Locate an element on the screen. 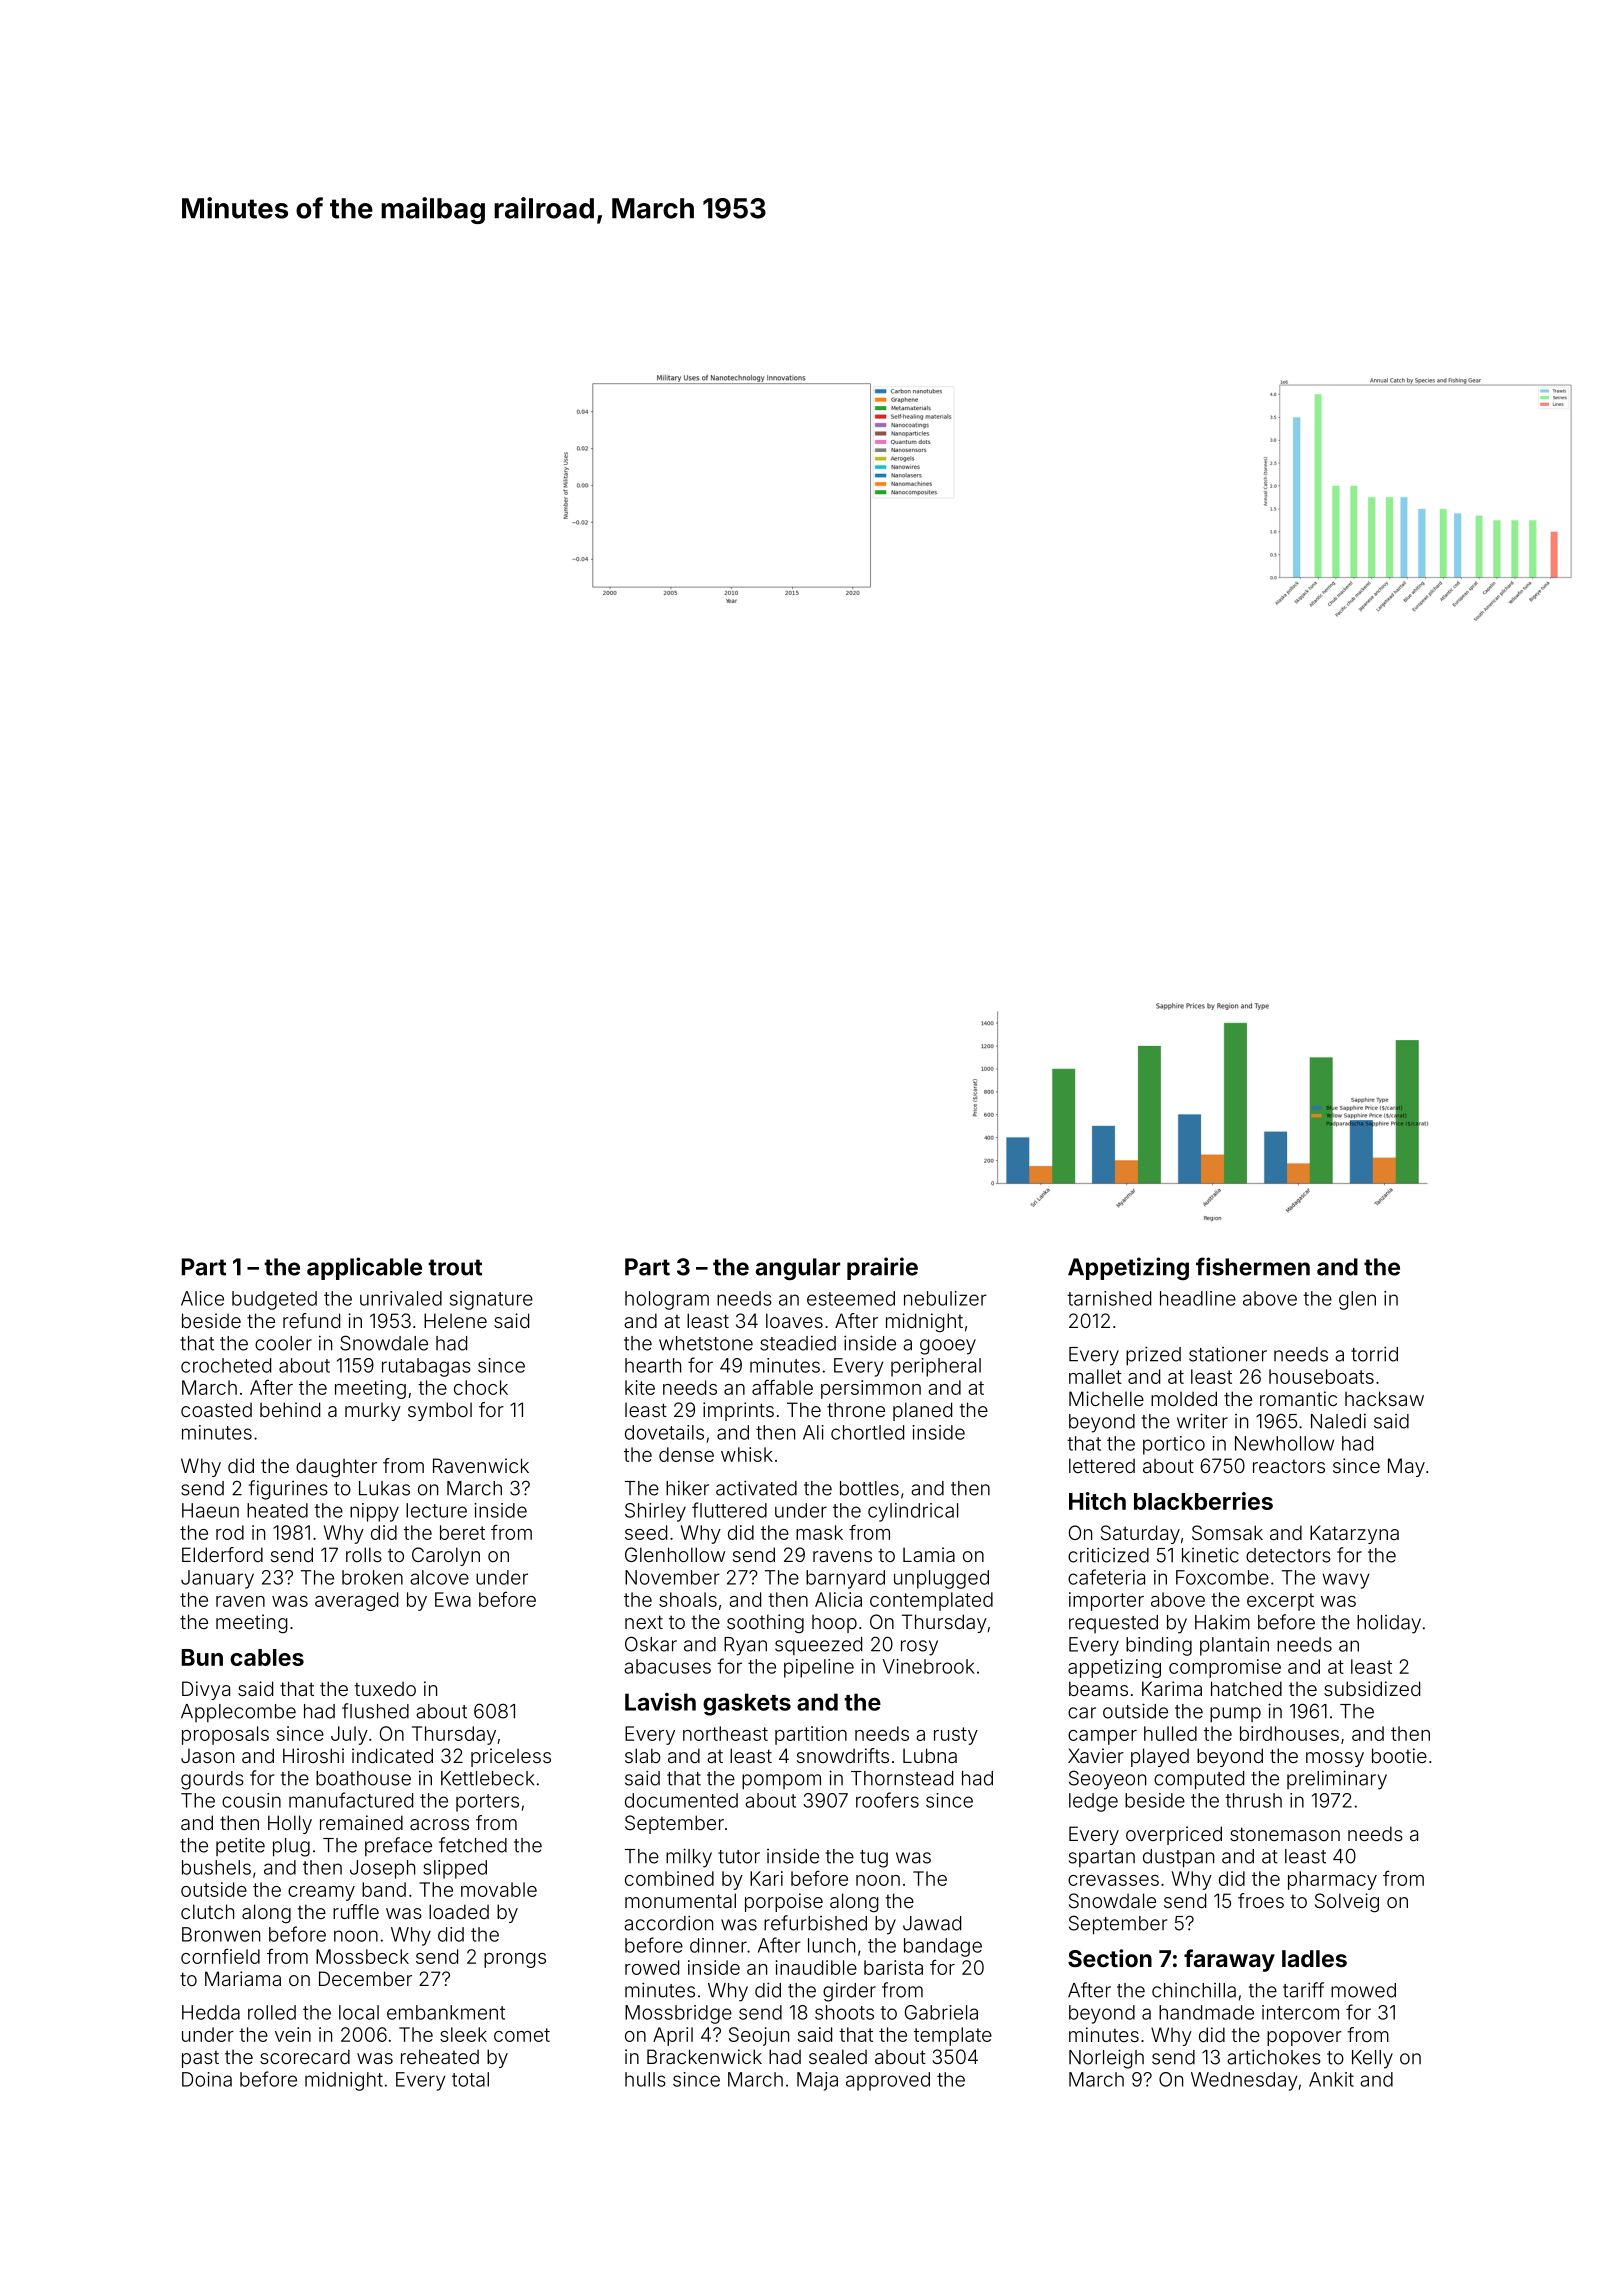 The image size is (1620, 2292). stonemason is located at coordinates (1285, 1834).
